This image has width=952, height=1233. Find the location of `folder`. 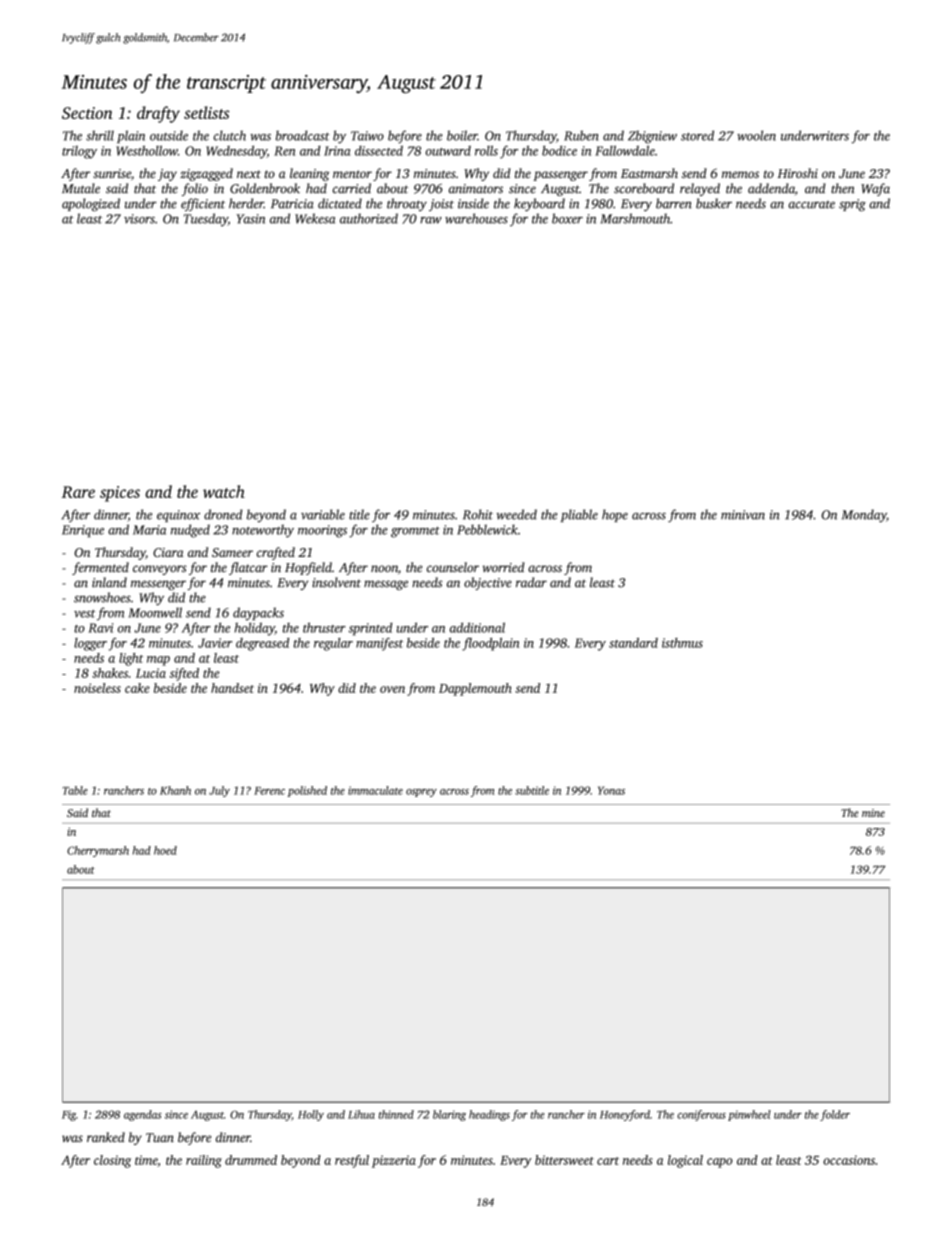

folder is located at coordinates (835, 1115).
